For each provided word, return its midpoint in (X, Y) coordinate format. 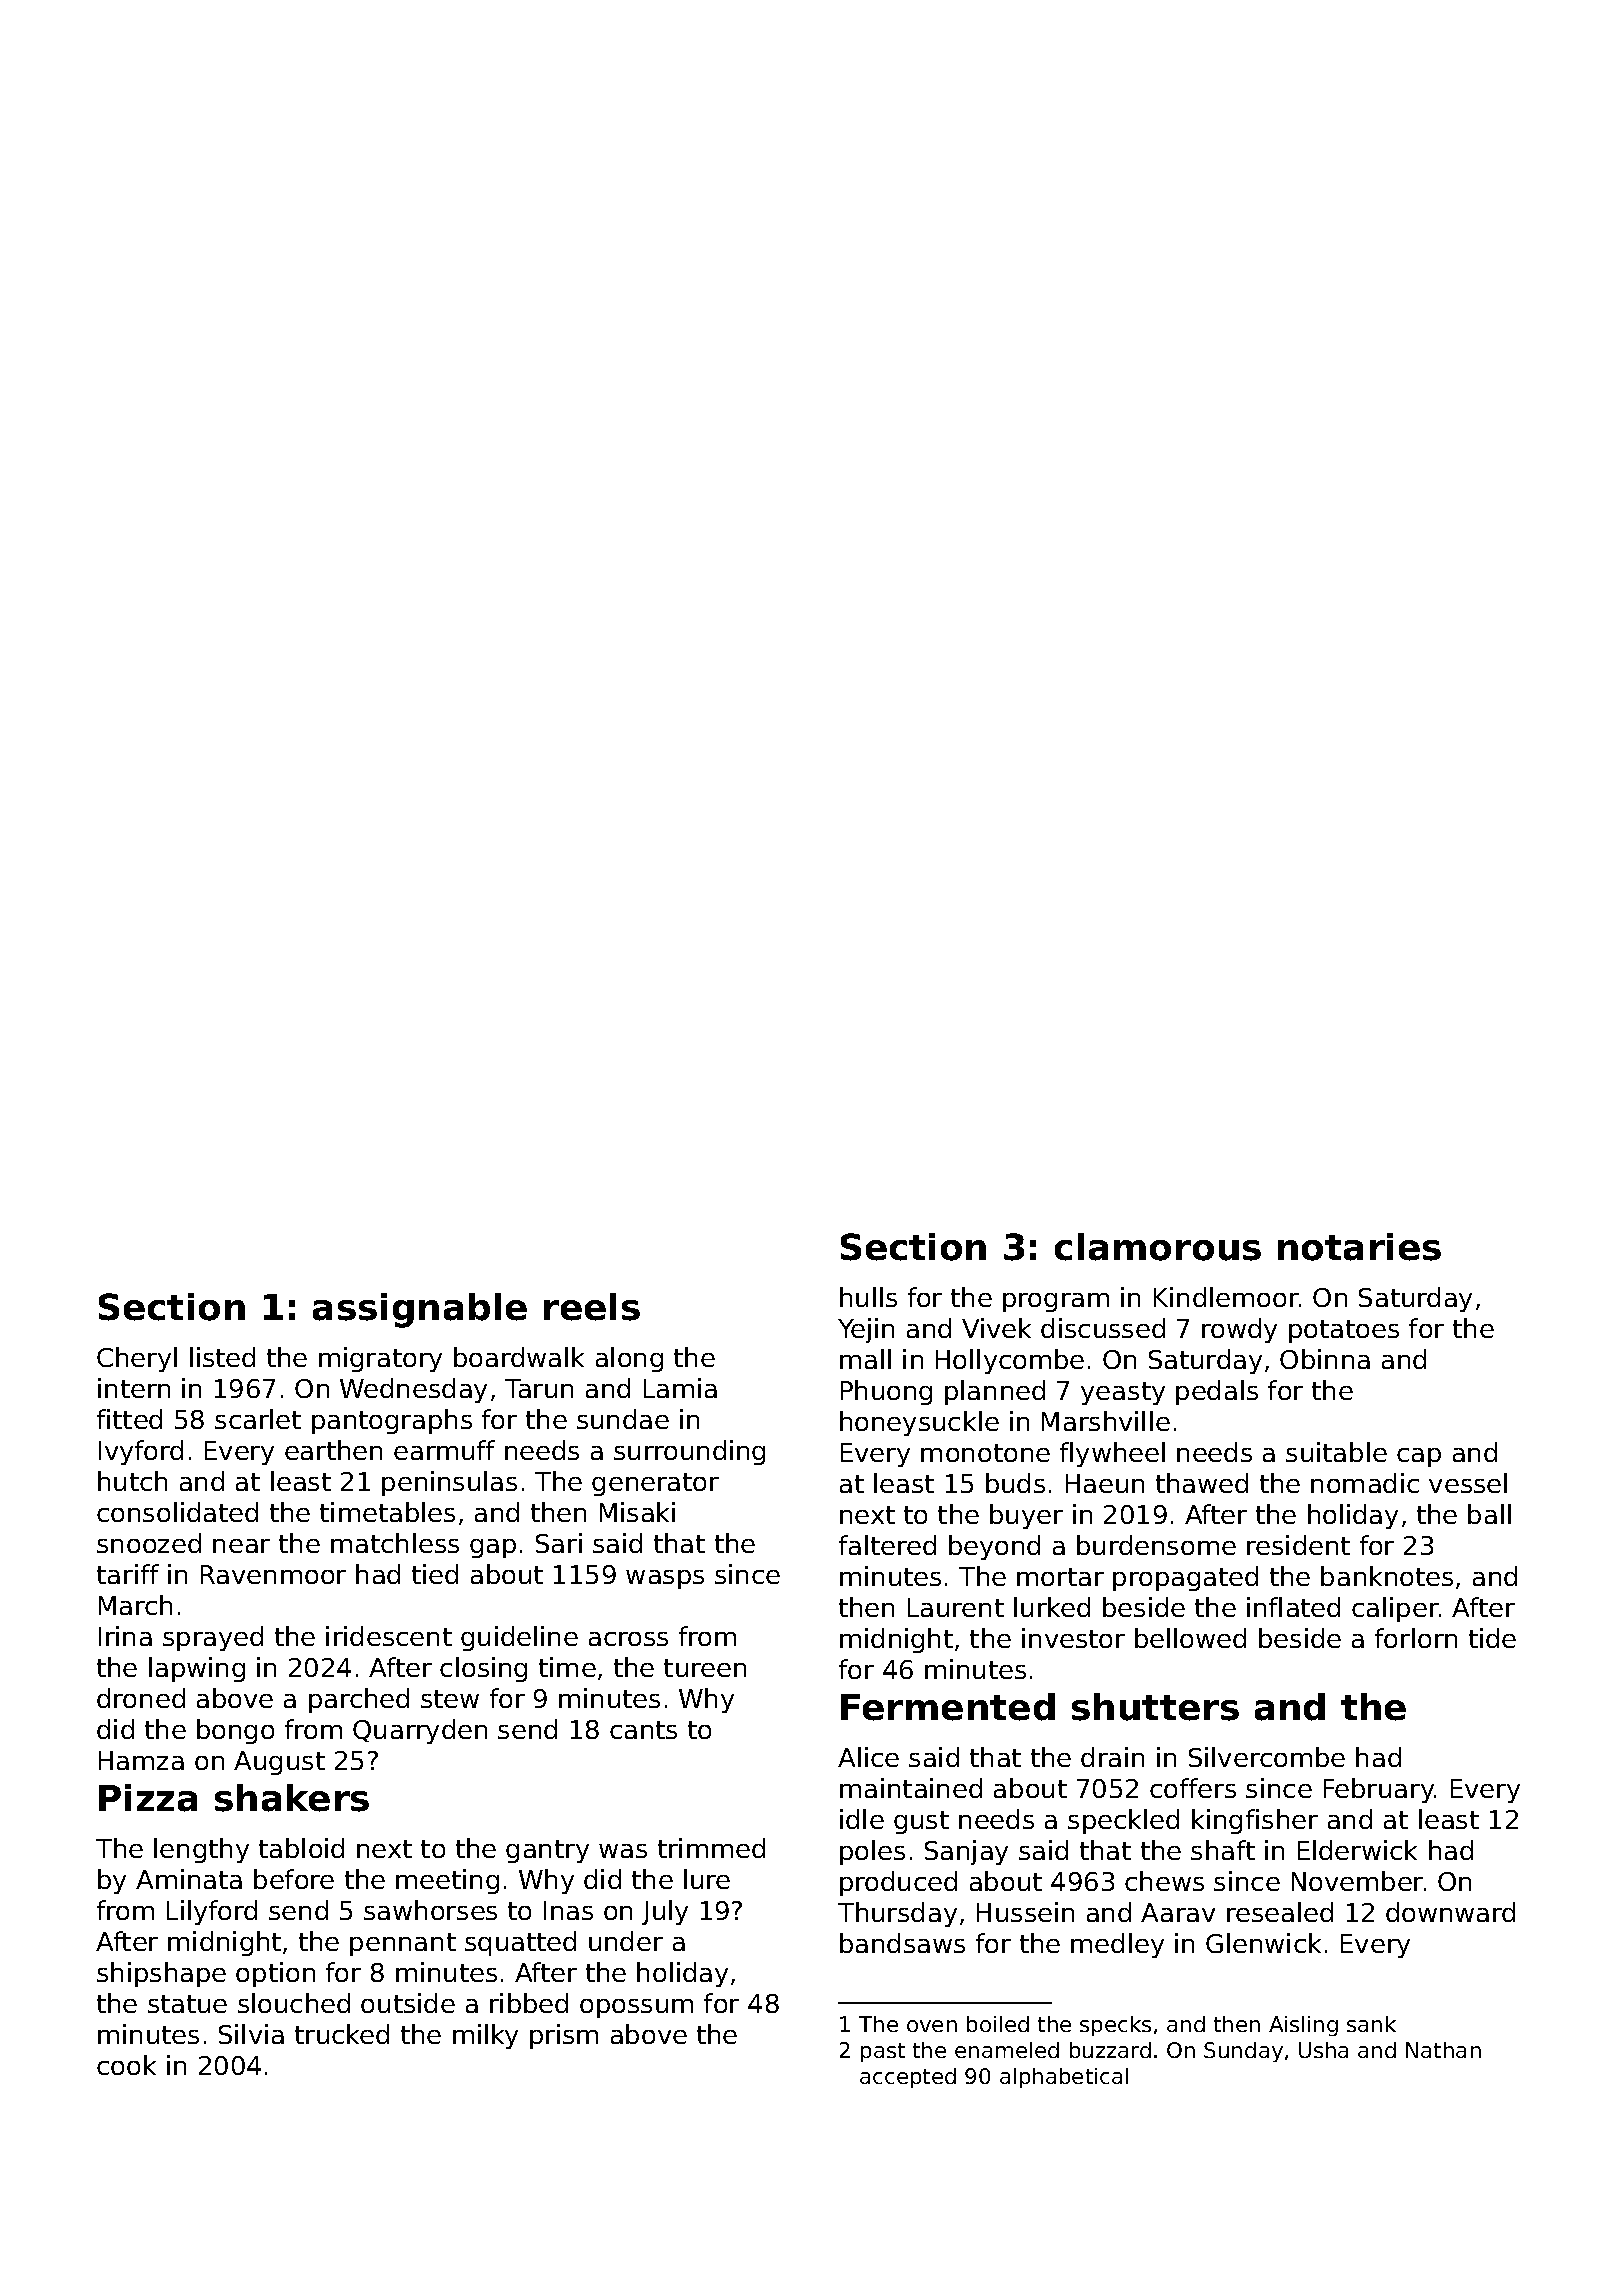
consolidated (177, 1512)
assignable (420, 1310)
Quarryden (420, 1731)
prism (564, 2036)
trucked (342, 2034)
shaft (1223, 1850)
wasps (665, 1579)
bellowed (1190, 1638)
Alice (868, 1757)
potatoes (1344, 1331)
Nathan (1443, 2050)
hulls (868, 1297)
